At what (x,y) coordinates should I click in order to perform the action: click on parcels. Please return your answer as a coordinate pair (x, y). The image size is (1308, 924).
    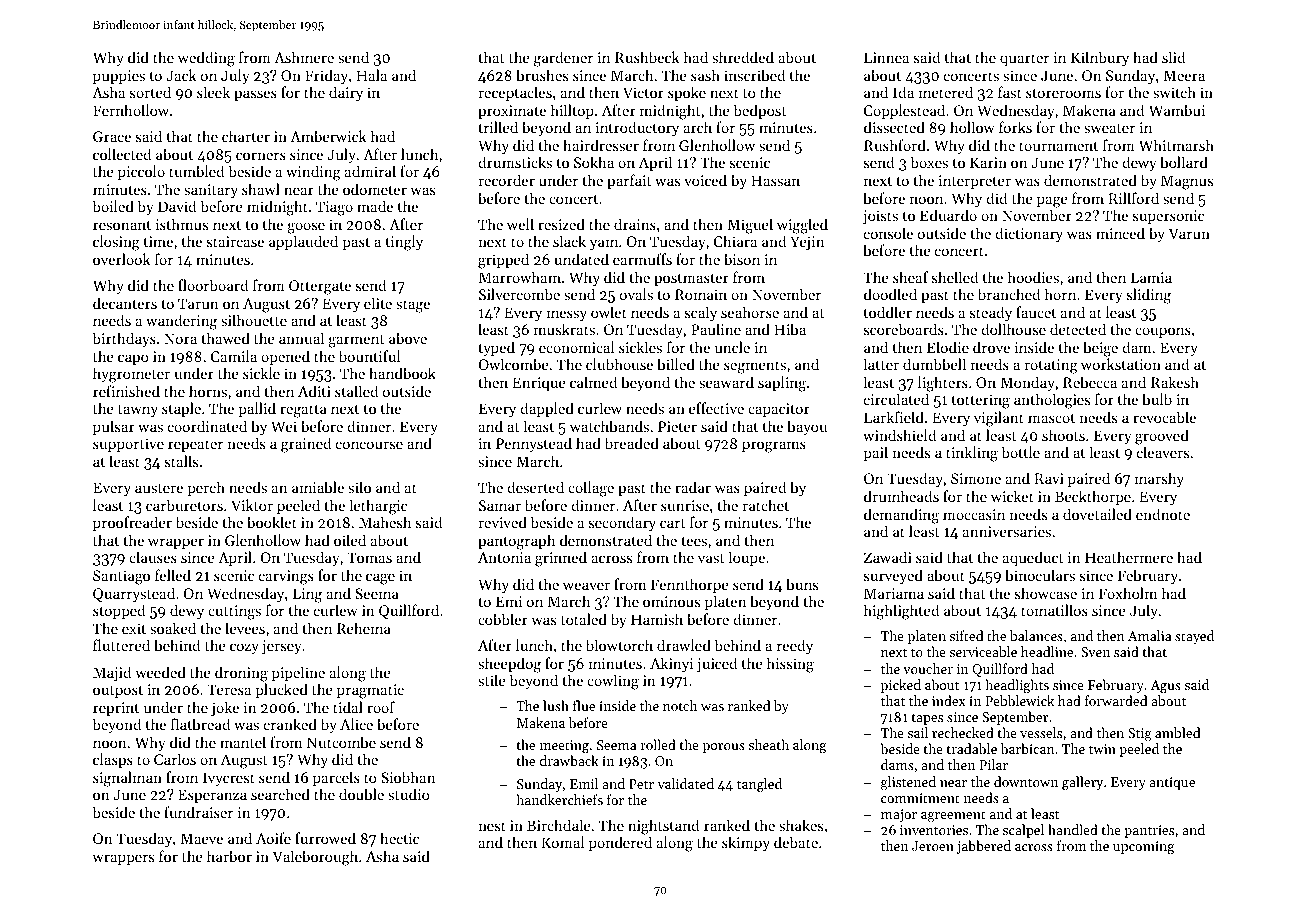
    Looking at the image, I should click on (336, 778).
